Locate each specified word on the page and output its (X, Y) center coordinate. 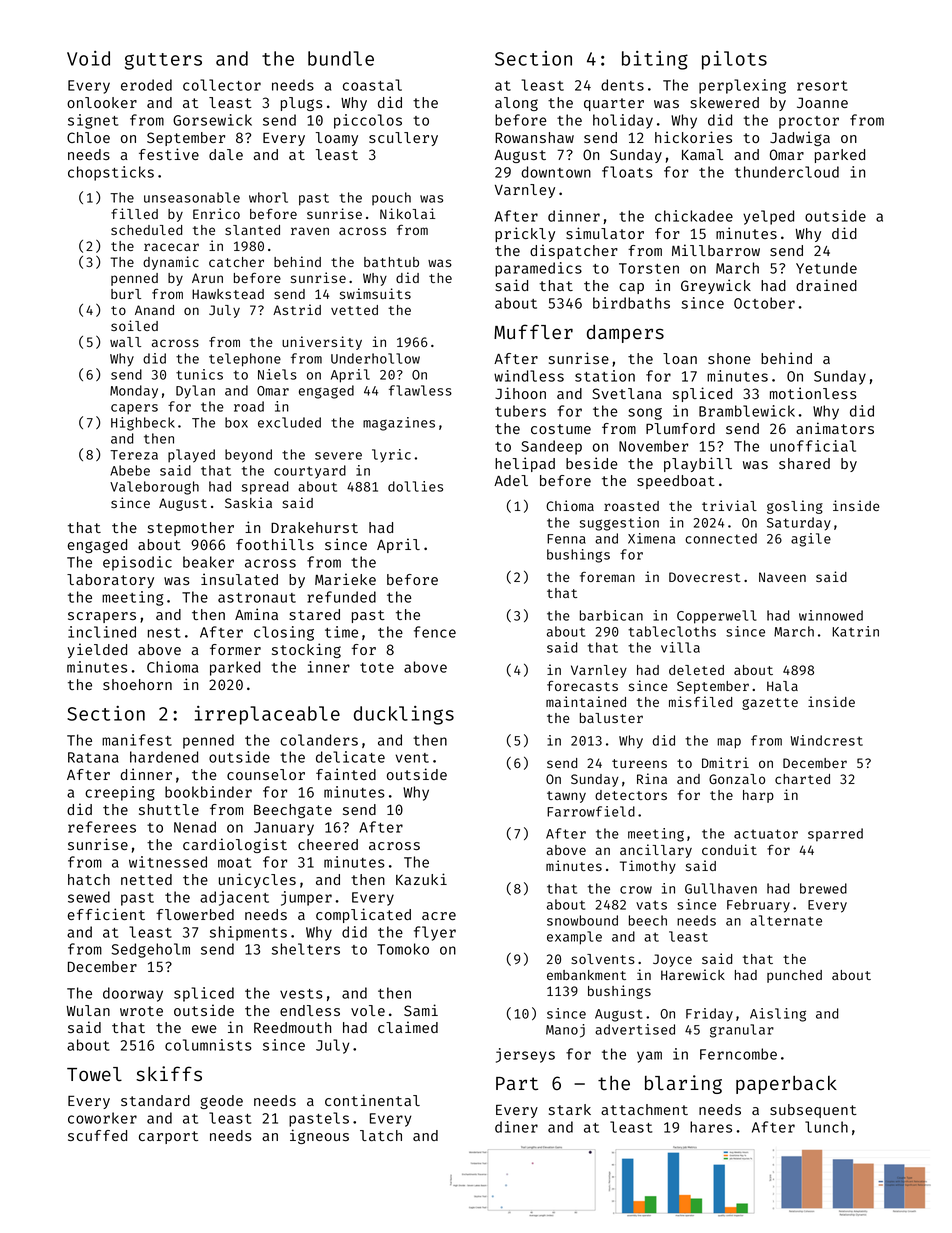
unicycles (257, 880)
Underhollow (375, 358)
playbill (698, 464)
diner (516, 1127)
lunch (826, 1127)
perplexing (742, 86)
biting (655, 60)
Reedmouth (292, 1027)
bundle (341, 58)
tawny (566, 797)
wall (125, 342)
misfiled (700, 701)
